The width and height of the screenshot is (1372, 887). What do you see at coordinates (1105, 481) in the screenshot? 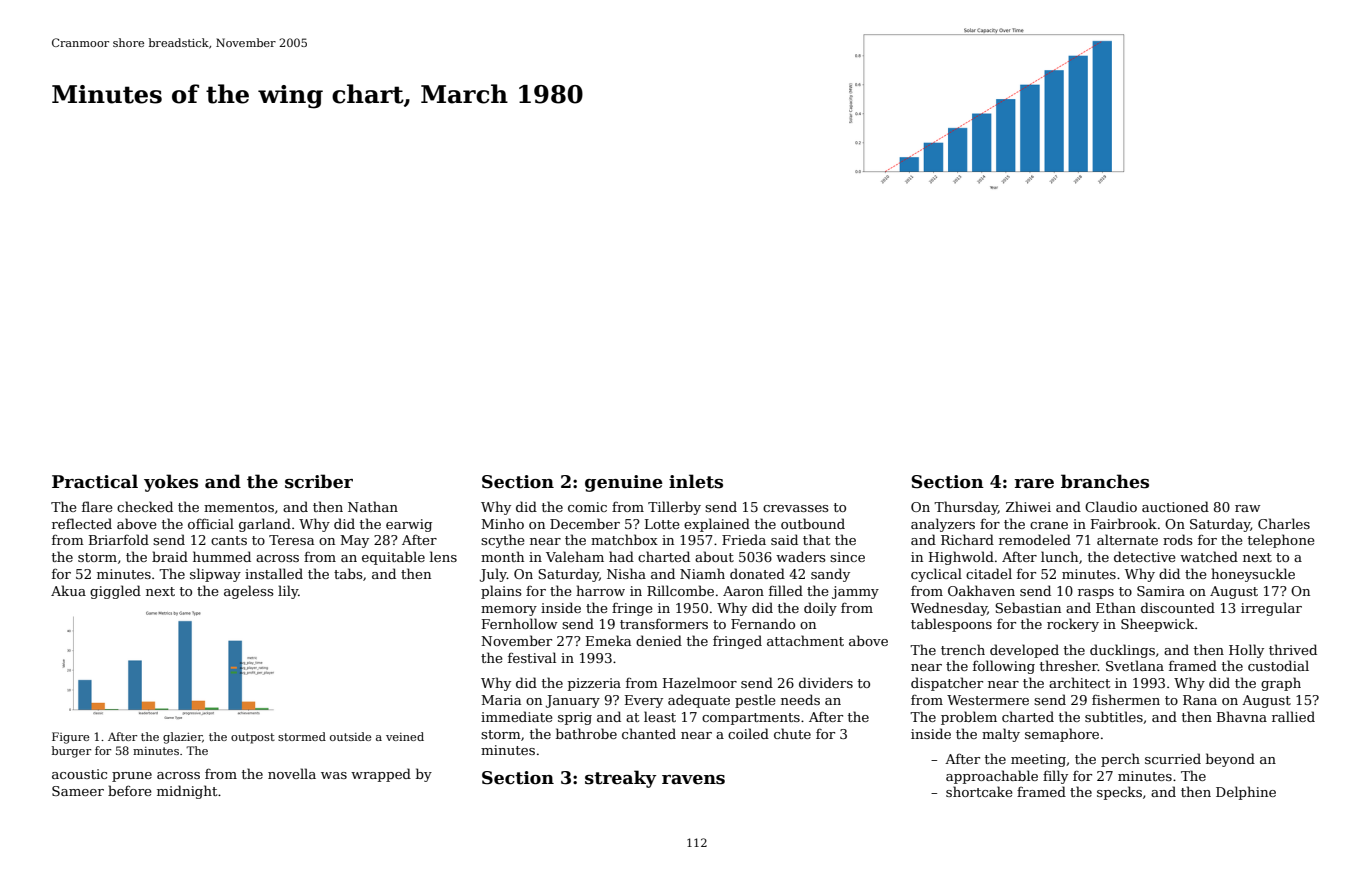
I see `branches` at bounding box center [1105, 481].
